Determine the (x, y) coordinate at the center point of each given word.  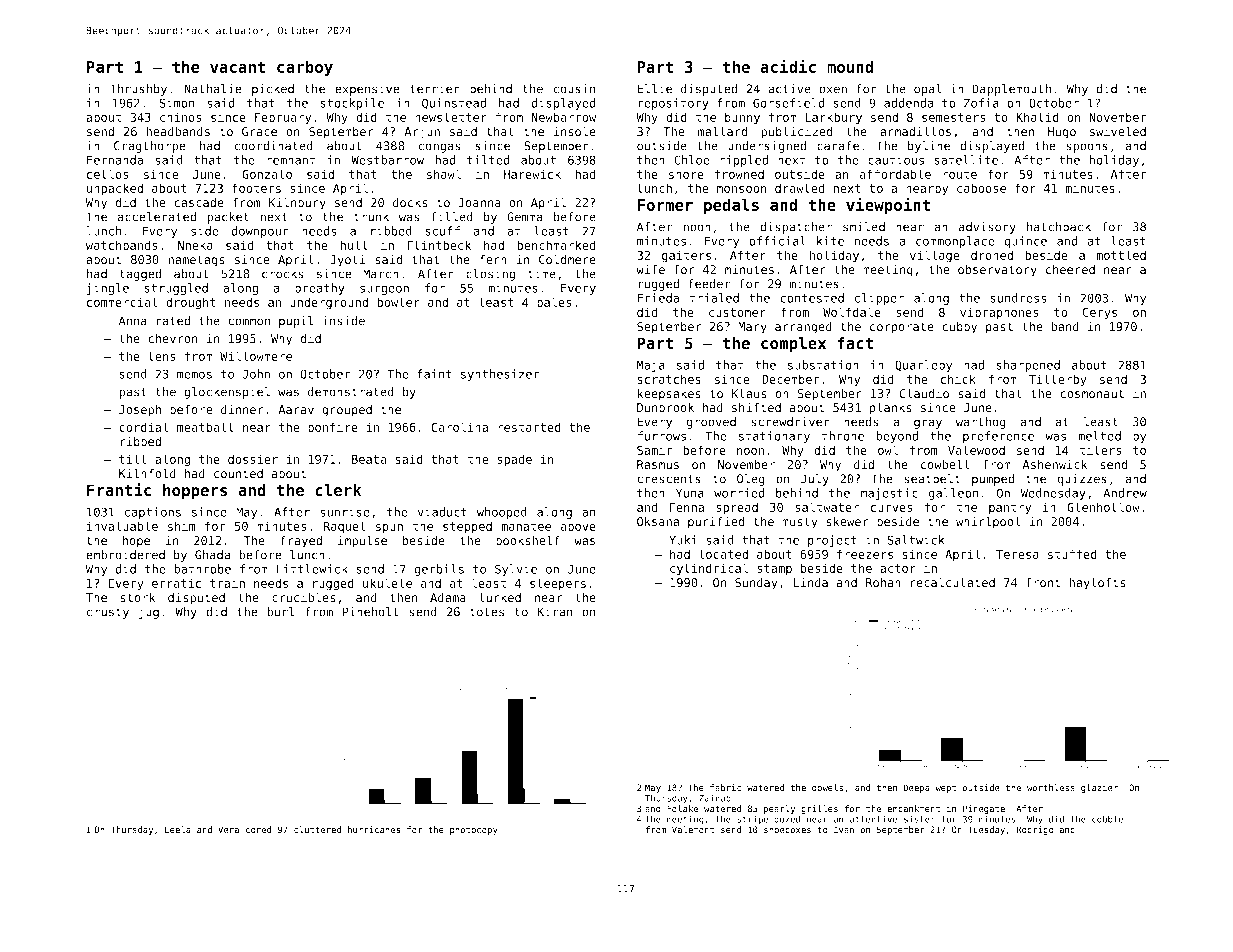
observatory (997, 270)
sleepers (558, 584)
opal (928, 90)
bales (554, 302)
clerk (338, 490)
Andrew (1125, 493)
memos (194, 375)
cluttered (317, 829)
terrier (435, 89)
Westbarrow (387, 160)
